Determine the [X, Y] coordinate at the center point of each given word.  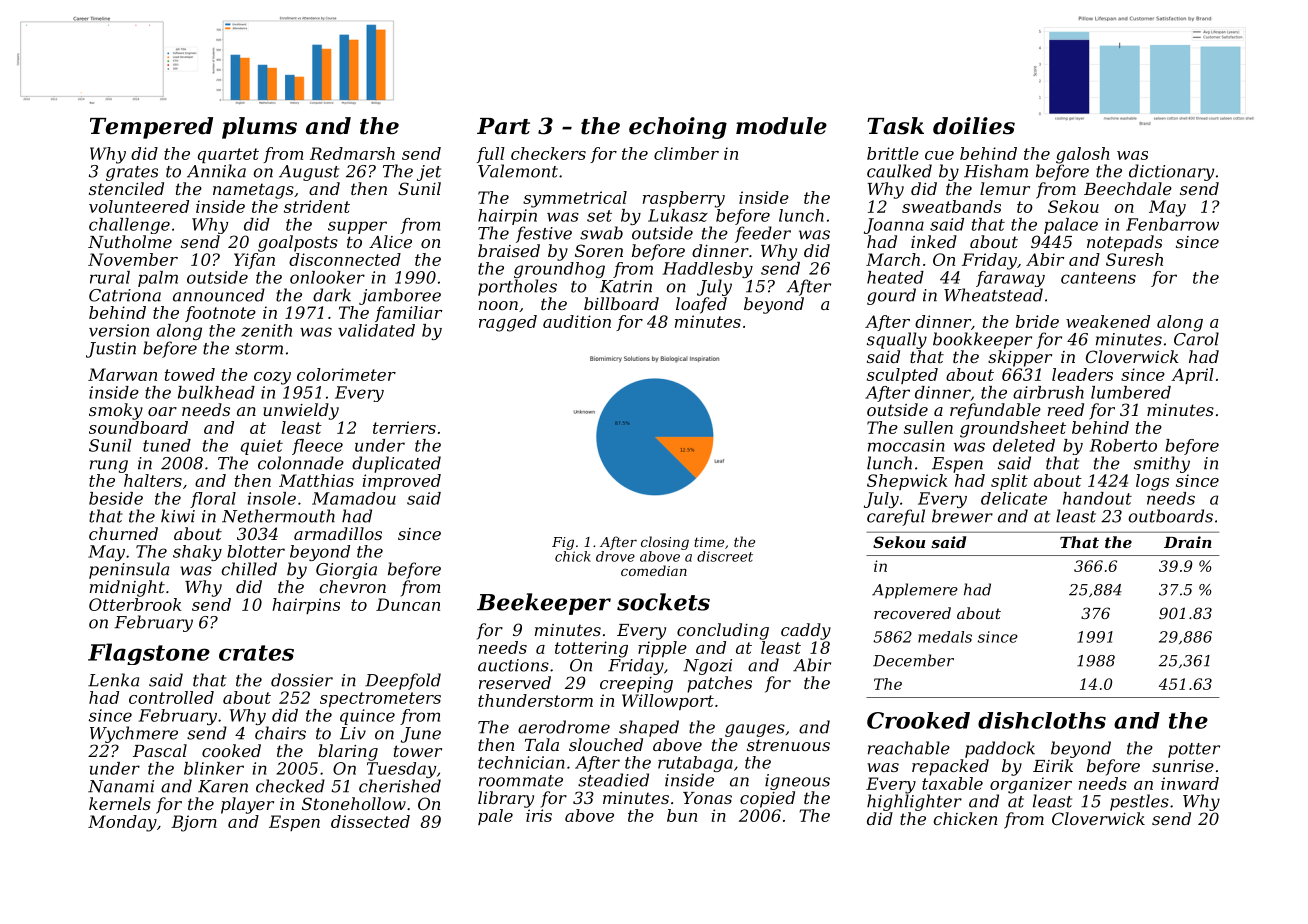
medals [945, 637]
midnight [127, 588]
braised [509, 250]
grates [132, 173]
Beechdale [1128, 188]
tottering [591, 649]
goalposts [298, 243]
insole [272, 498]
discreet [725, 556]
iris [539, 815]
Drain [1188, 542]
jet [429, 173]
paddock [1000, 749]
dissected [370, 821]
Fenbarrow [1172, 224]
